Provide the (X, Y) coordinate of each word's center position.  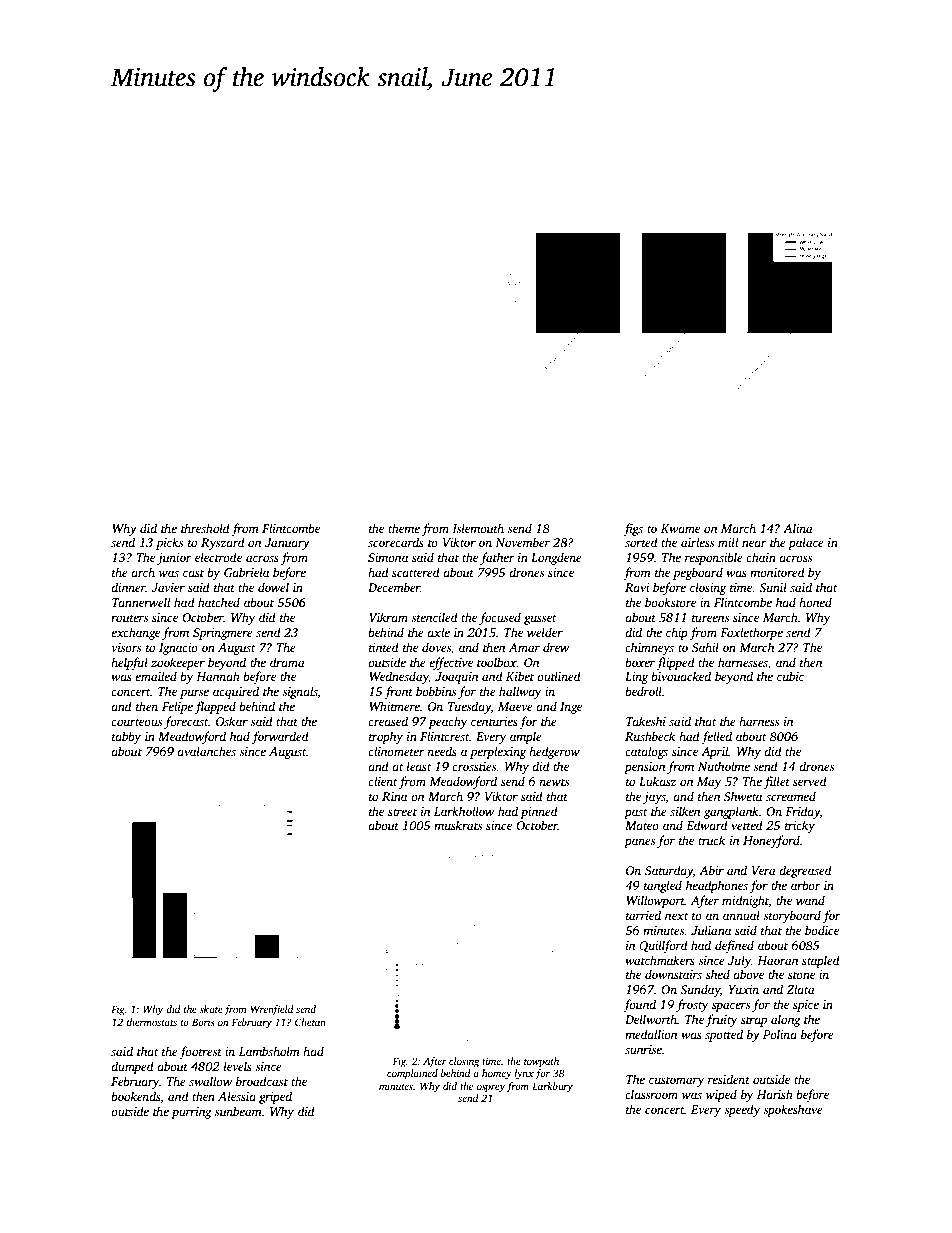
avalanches (206, 751)
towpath (541, 1062)
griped (275, 1097)
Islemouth (478, 528)
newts (554, 782)
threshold (205, 528)
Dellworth (651, 1019)
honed (815, 602)
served (810, 781)
